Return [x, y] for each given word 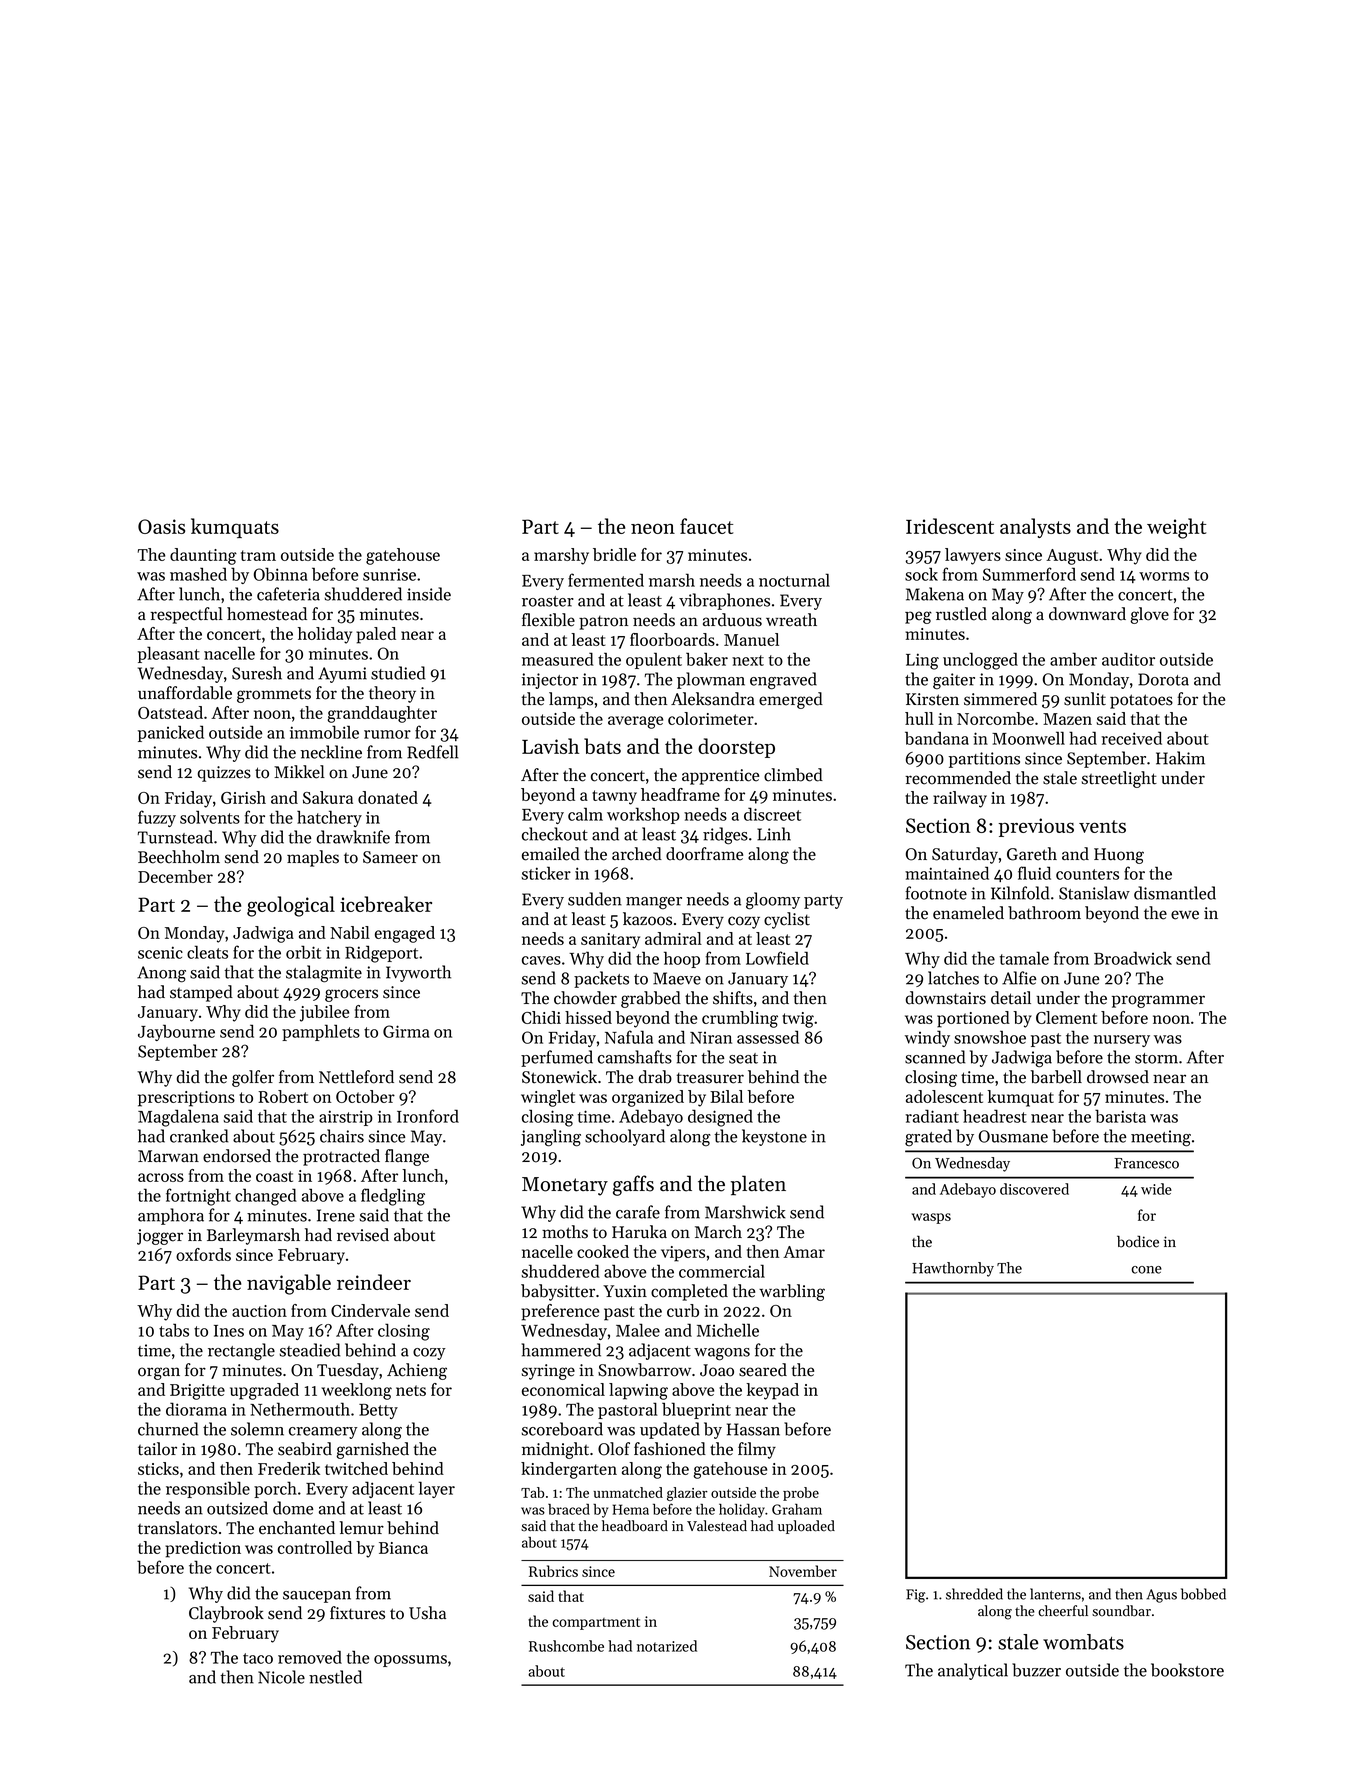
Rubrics [553, 1571]
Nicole [281, 1677]
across [161, 1177]
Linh [774, 834]
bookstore [1187, 1670]
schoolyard [625, 1137]
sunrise [389, 574]
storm [1156, 1058]
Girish [243, 797]
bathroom [1044, 913]
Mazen [1067, 719]
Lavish [550, 746]
